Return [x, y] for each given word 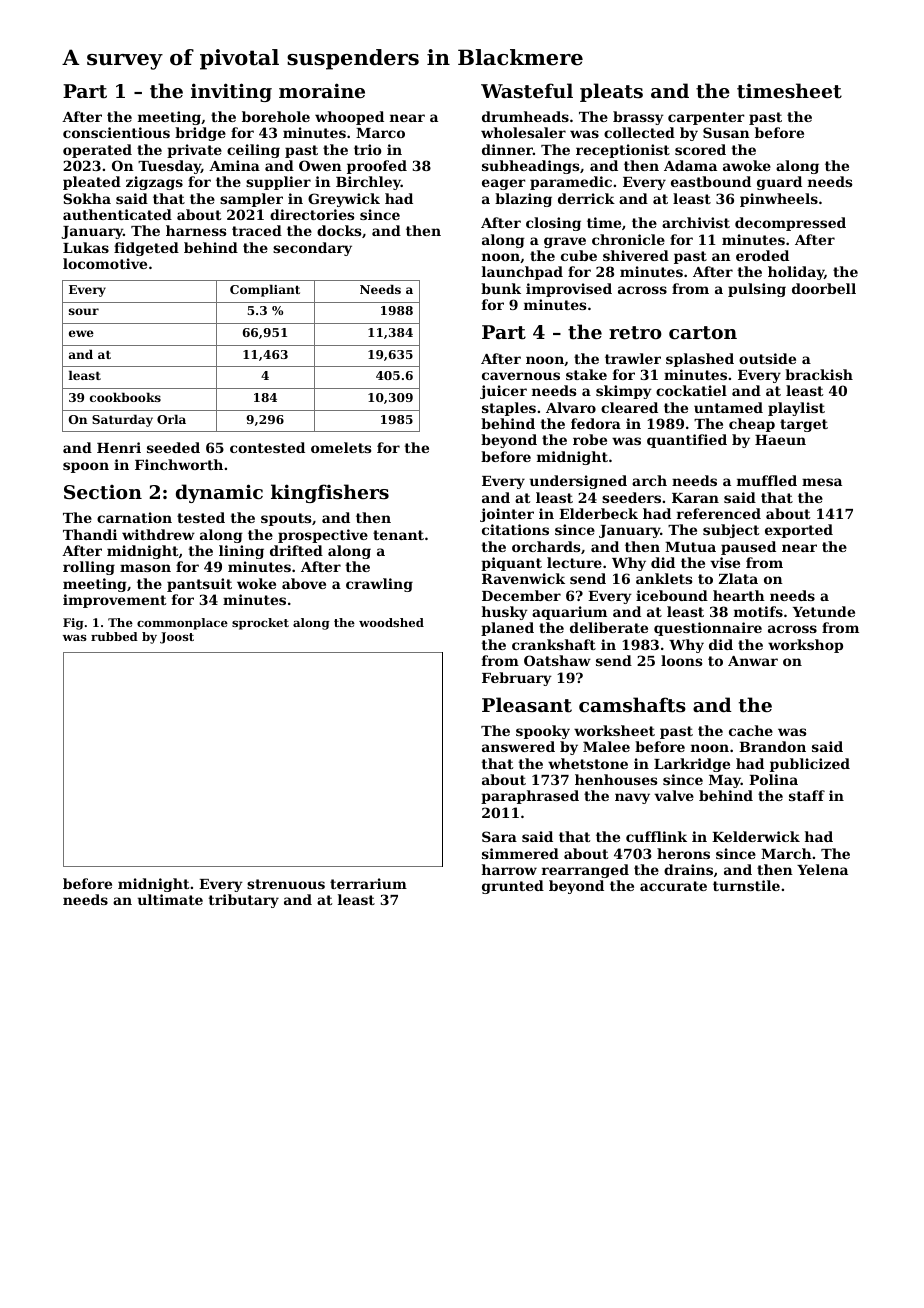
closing [553, 224]
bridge [200, 134]
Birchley [368, 183]
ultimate [170, 899]
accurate [673, 886]
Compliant [265, 290]
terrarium [368, 883]
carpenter [706, 118]
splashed [700, 360]
